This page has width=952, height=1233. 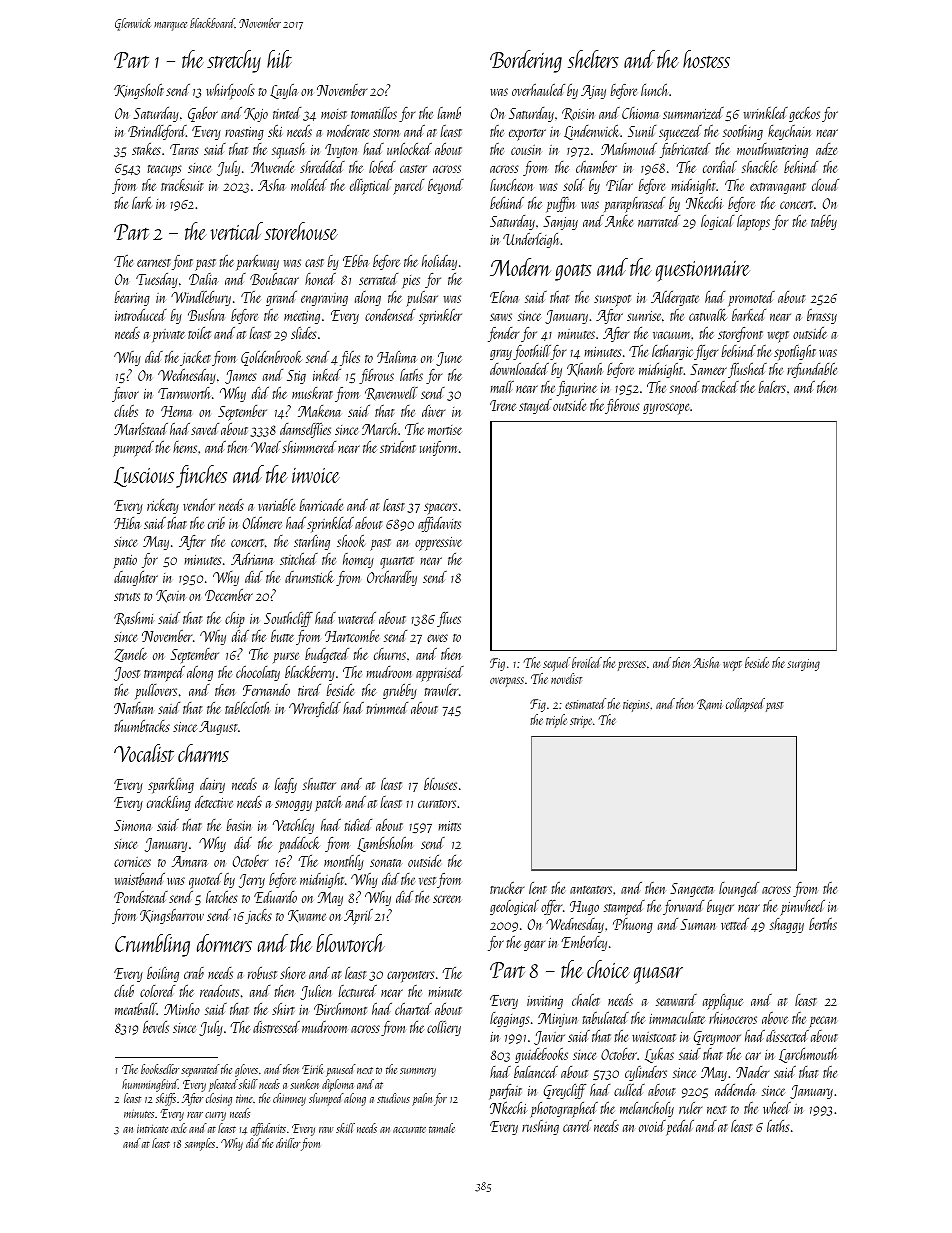 What do you see at coordinates (659, 221) in the page?
I see `narrated` at bounding box center [659, 221].
